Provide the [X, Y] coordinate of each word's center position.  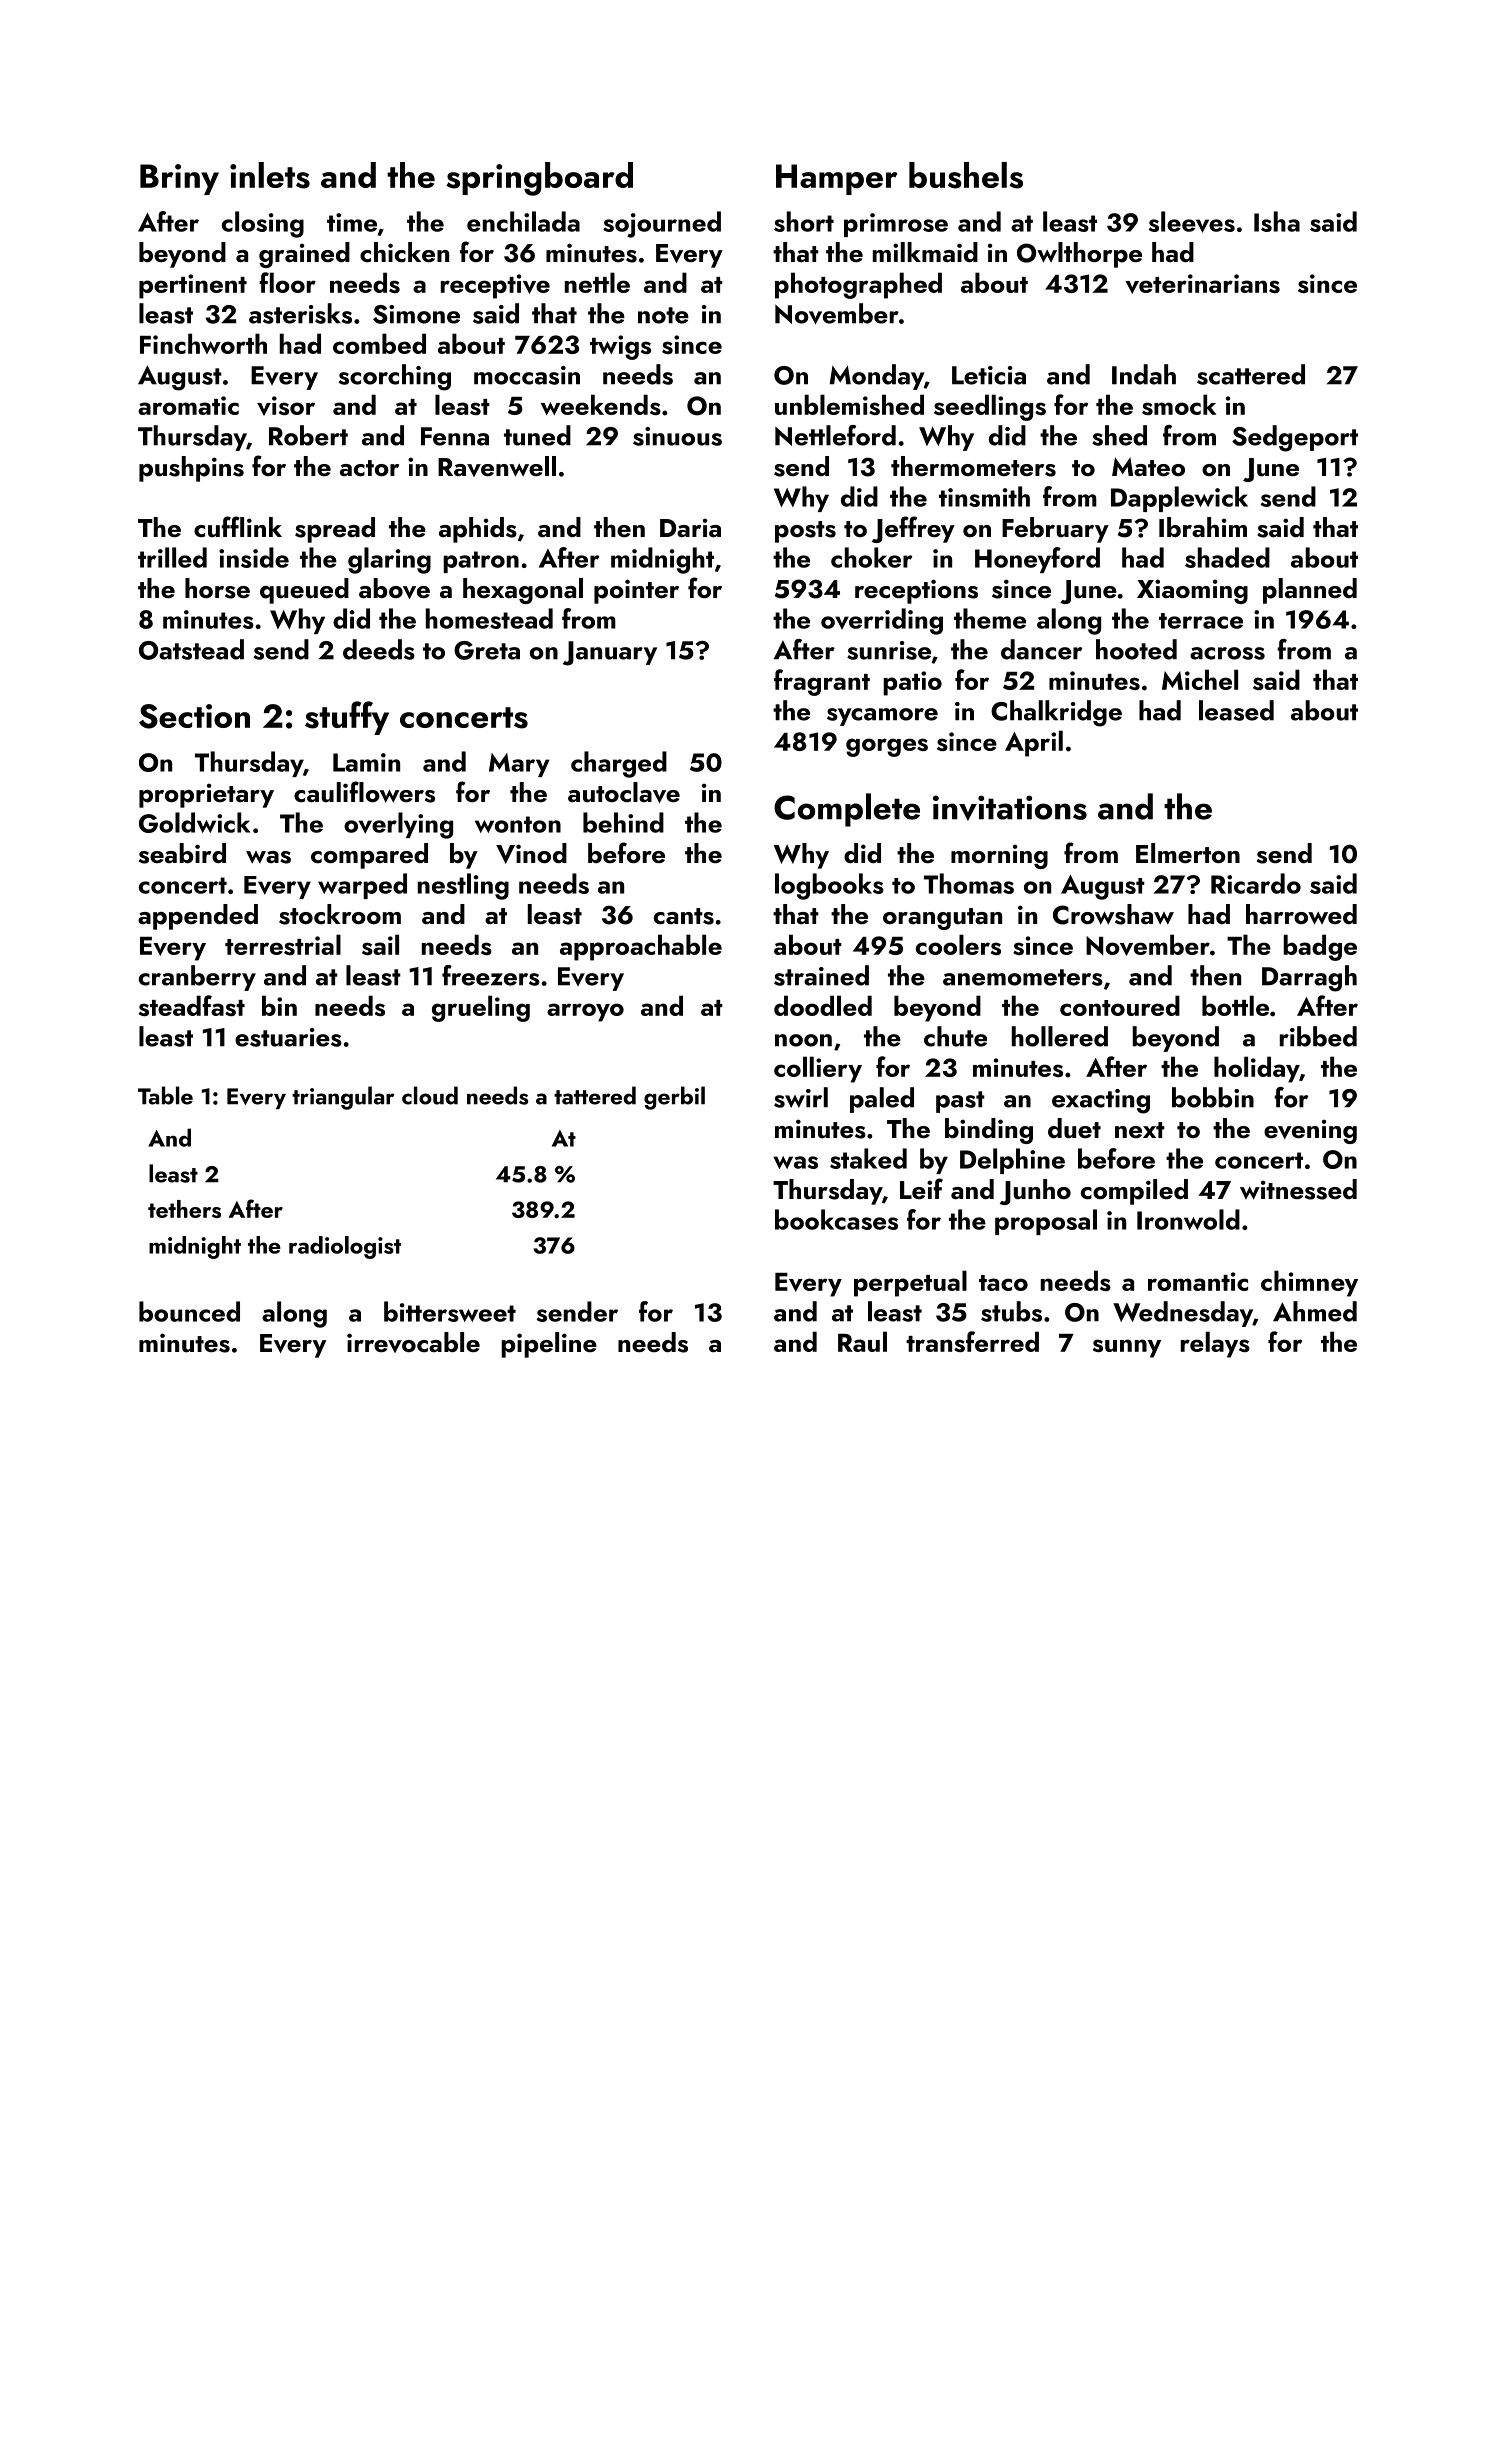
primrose [896, 225]
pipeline [549, 1345]
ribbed [1318, 1036]
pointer [636, 591]
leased [1236, 710]
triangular [343, 1098]
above [394, 588]
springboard [539, 179]
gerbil [674, 1098]
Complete [847, 810]
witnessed [1298, 1189]
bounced [189, 1311]
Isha [1277, 221]
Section [194, 716]
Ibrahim [1203, 527]
